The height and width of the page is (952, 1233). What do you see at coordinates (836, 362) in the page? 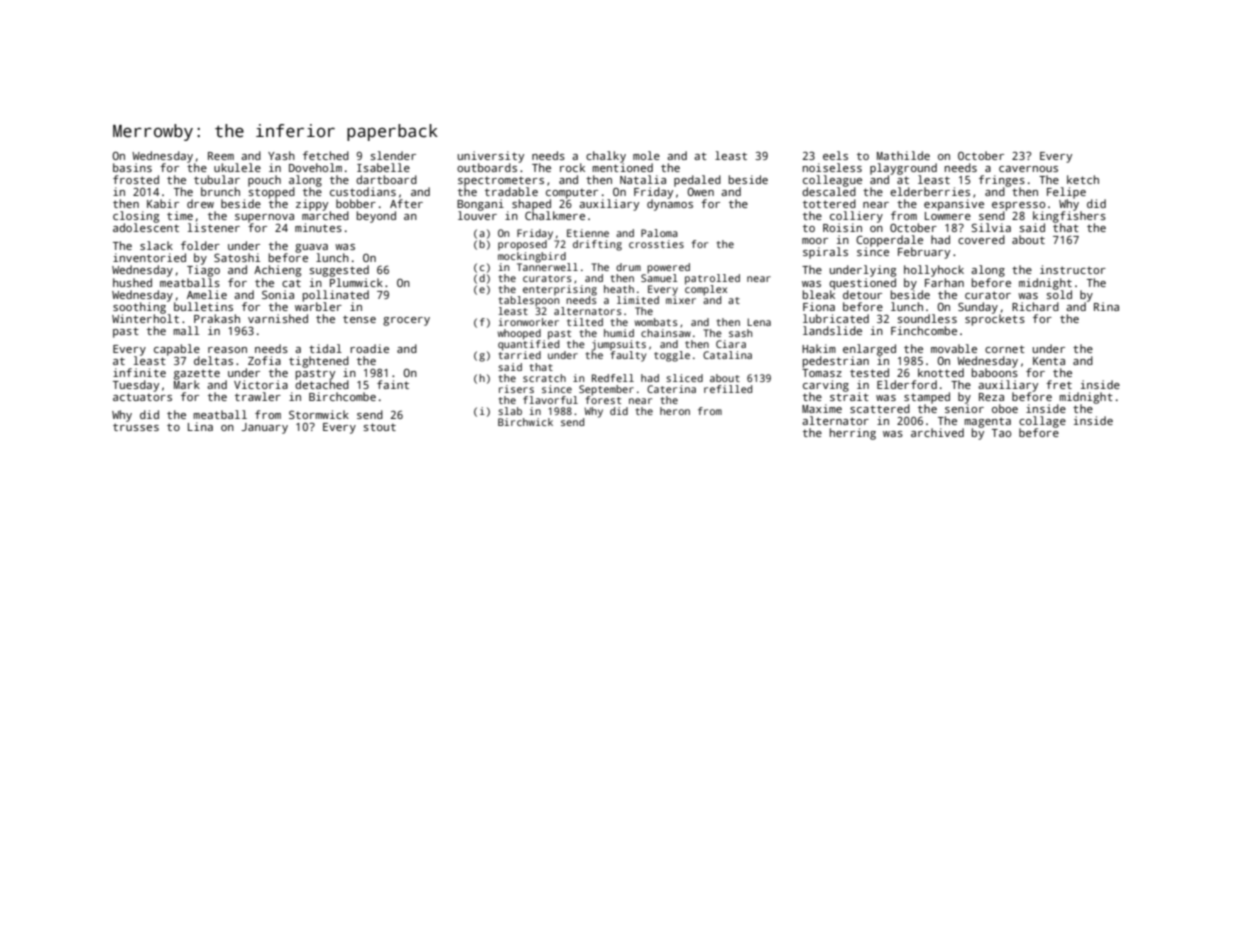
I see `pedestrian` at bounding box center [836, 362].
